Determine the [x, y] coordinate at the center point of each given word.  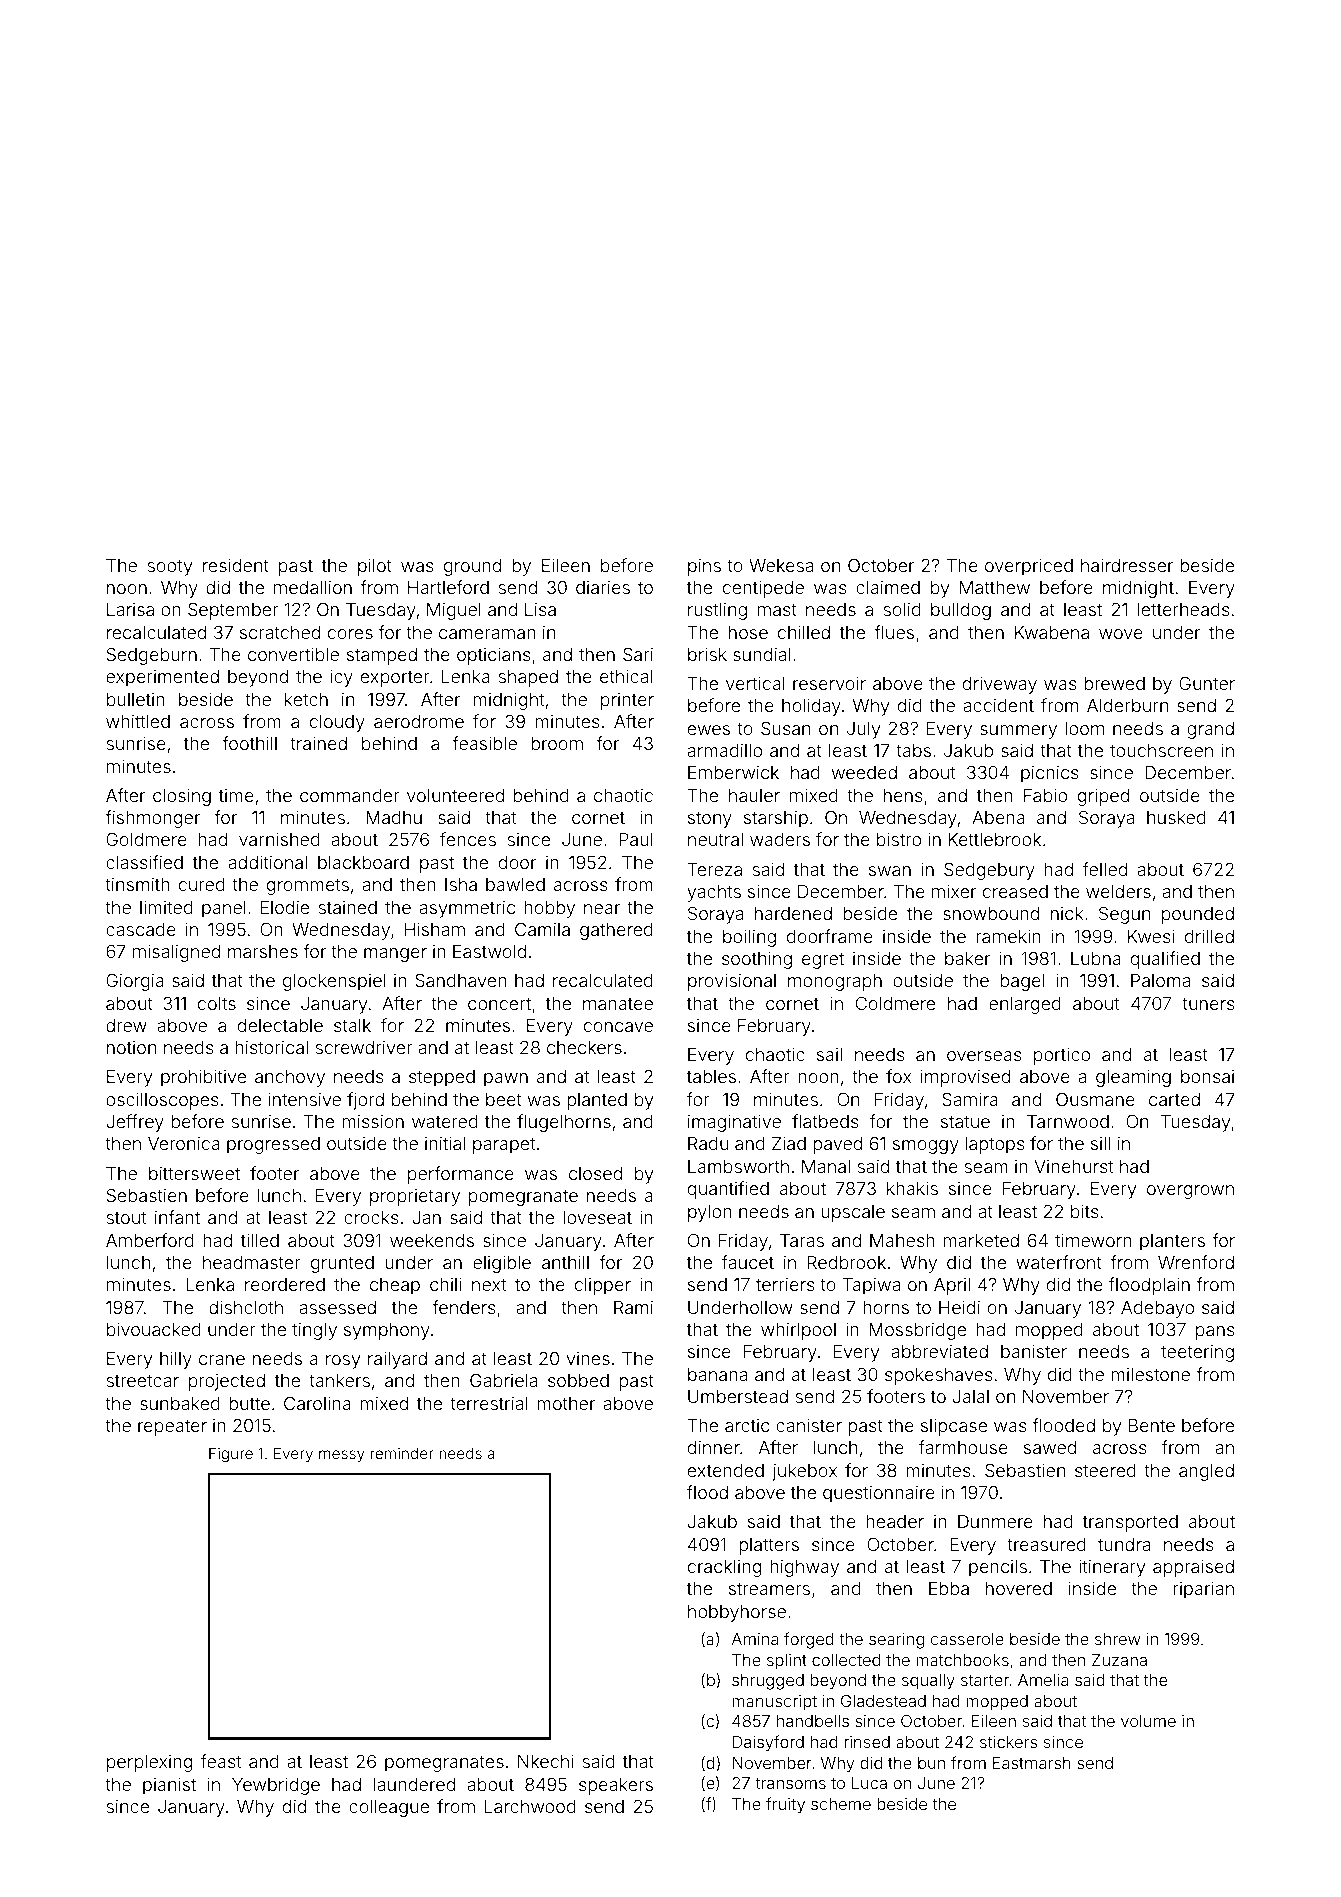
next [489, 1285]
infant [177, 1217]
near [602, 909]
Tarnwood [1068, 1121]
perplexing [149, 1763]
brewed [1114, 683]
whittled [138, 721]
